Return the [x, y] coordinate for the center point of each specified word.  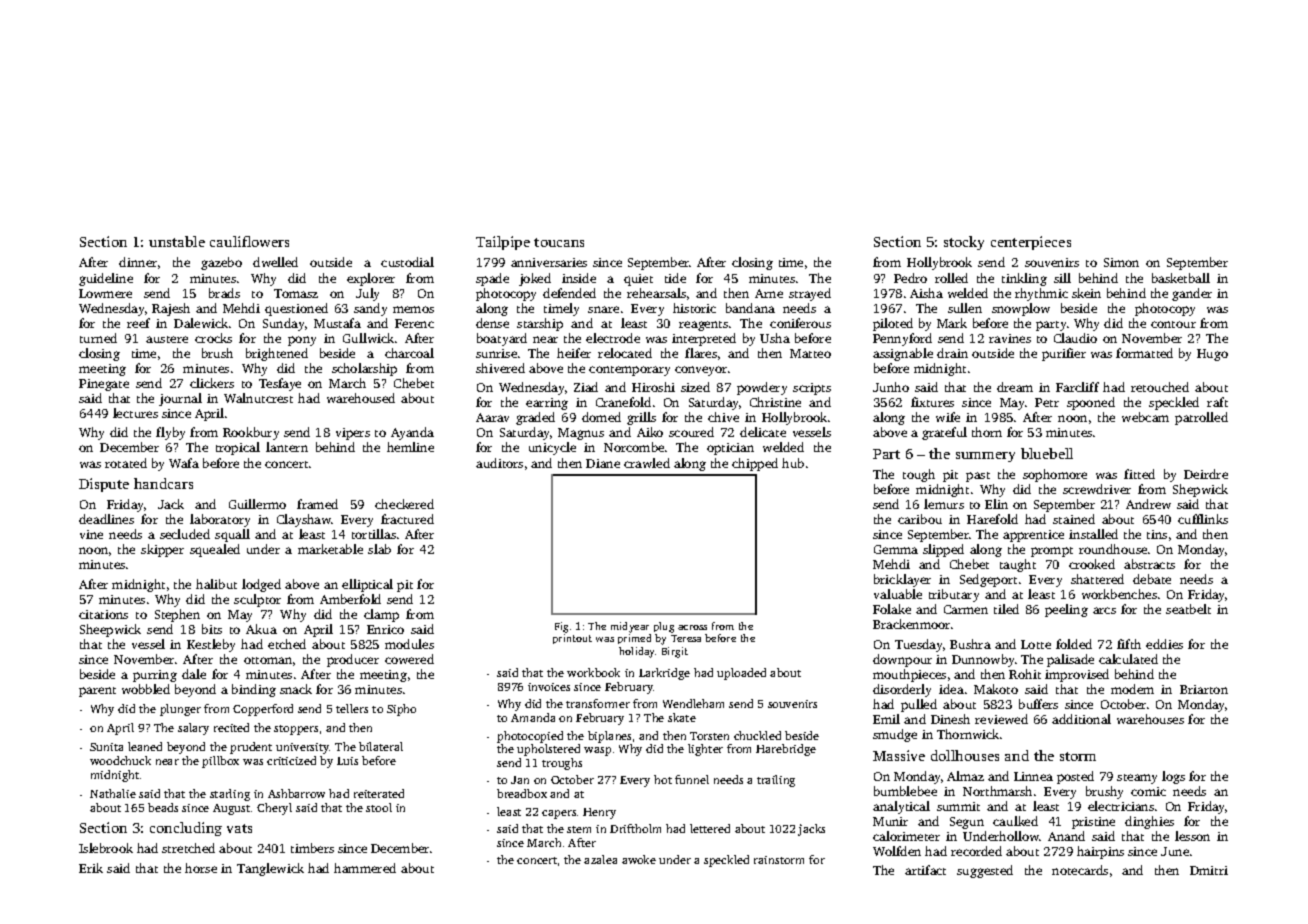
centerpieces [1031, 243]
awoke [639, 859]
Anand [1066, 836]
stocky [964, 243]
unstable [177, 241]
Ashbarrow [296, 793]
